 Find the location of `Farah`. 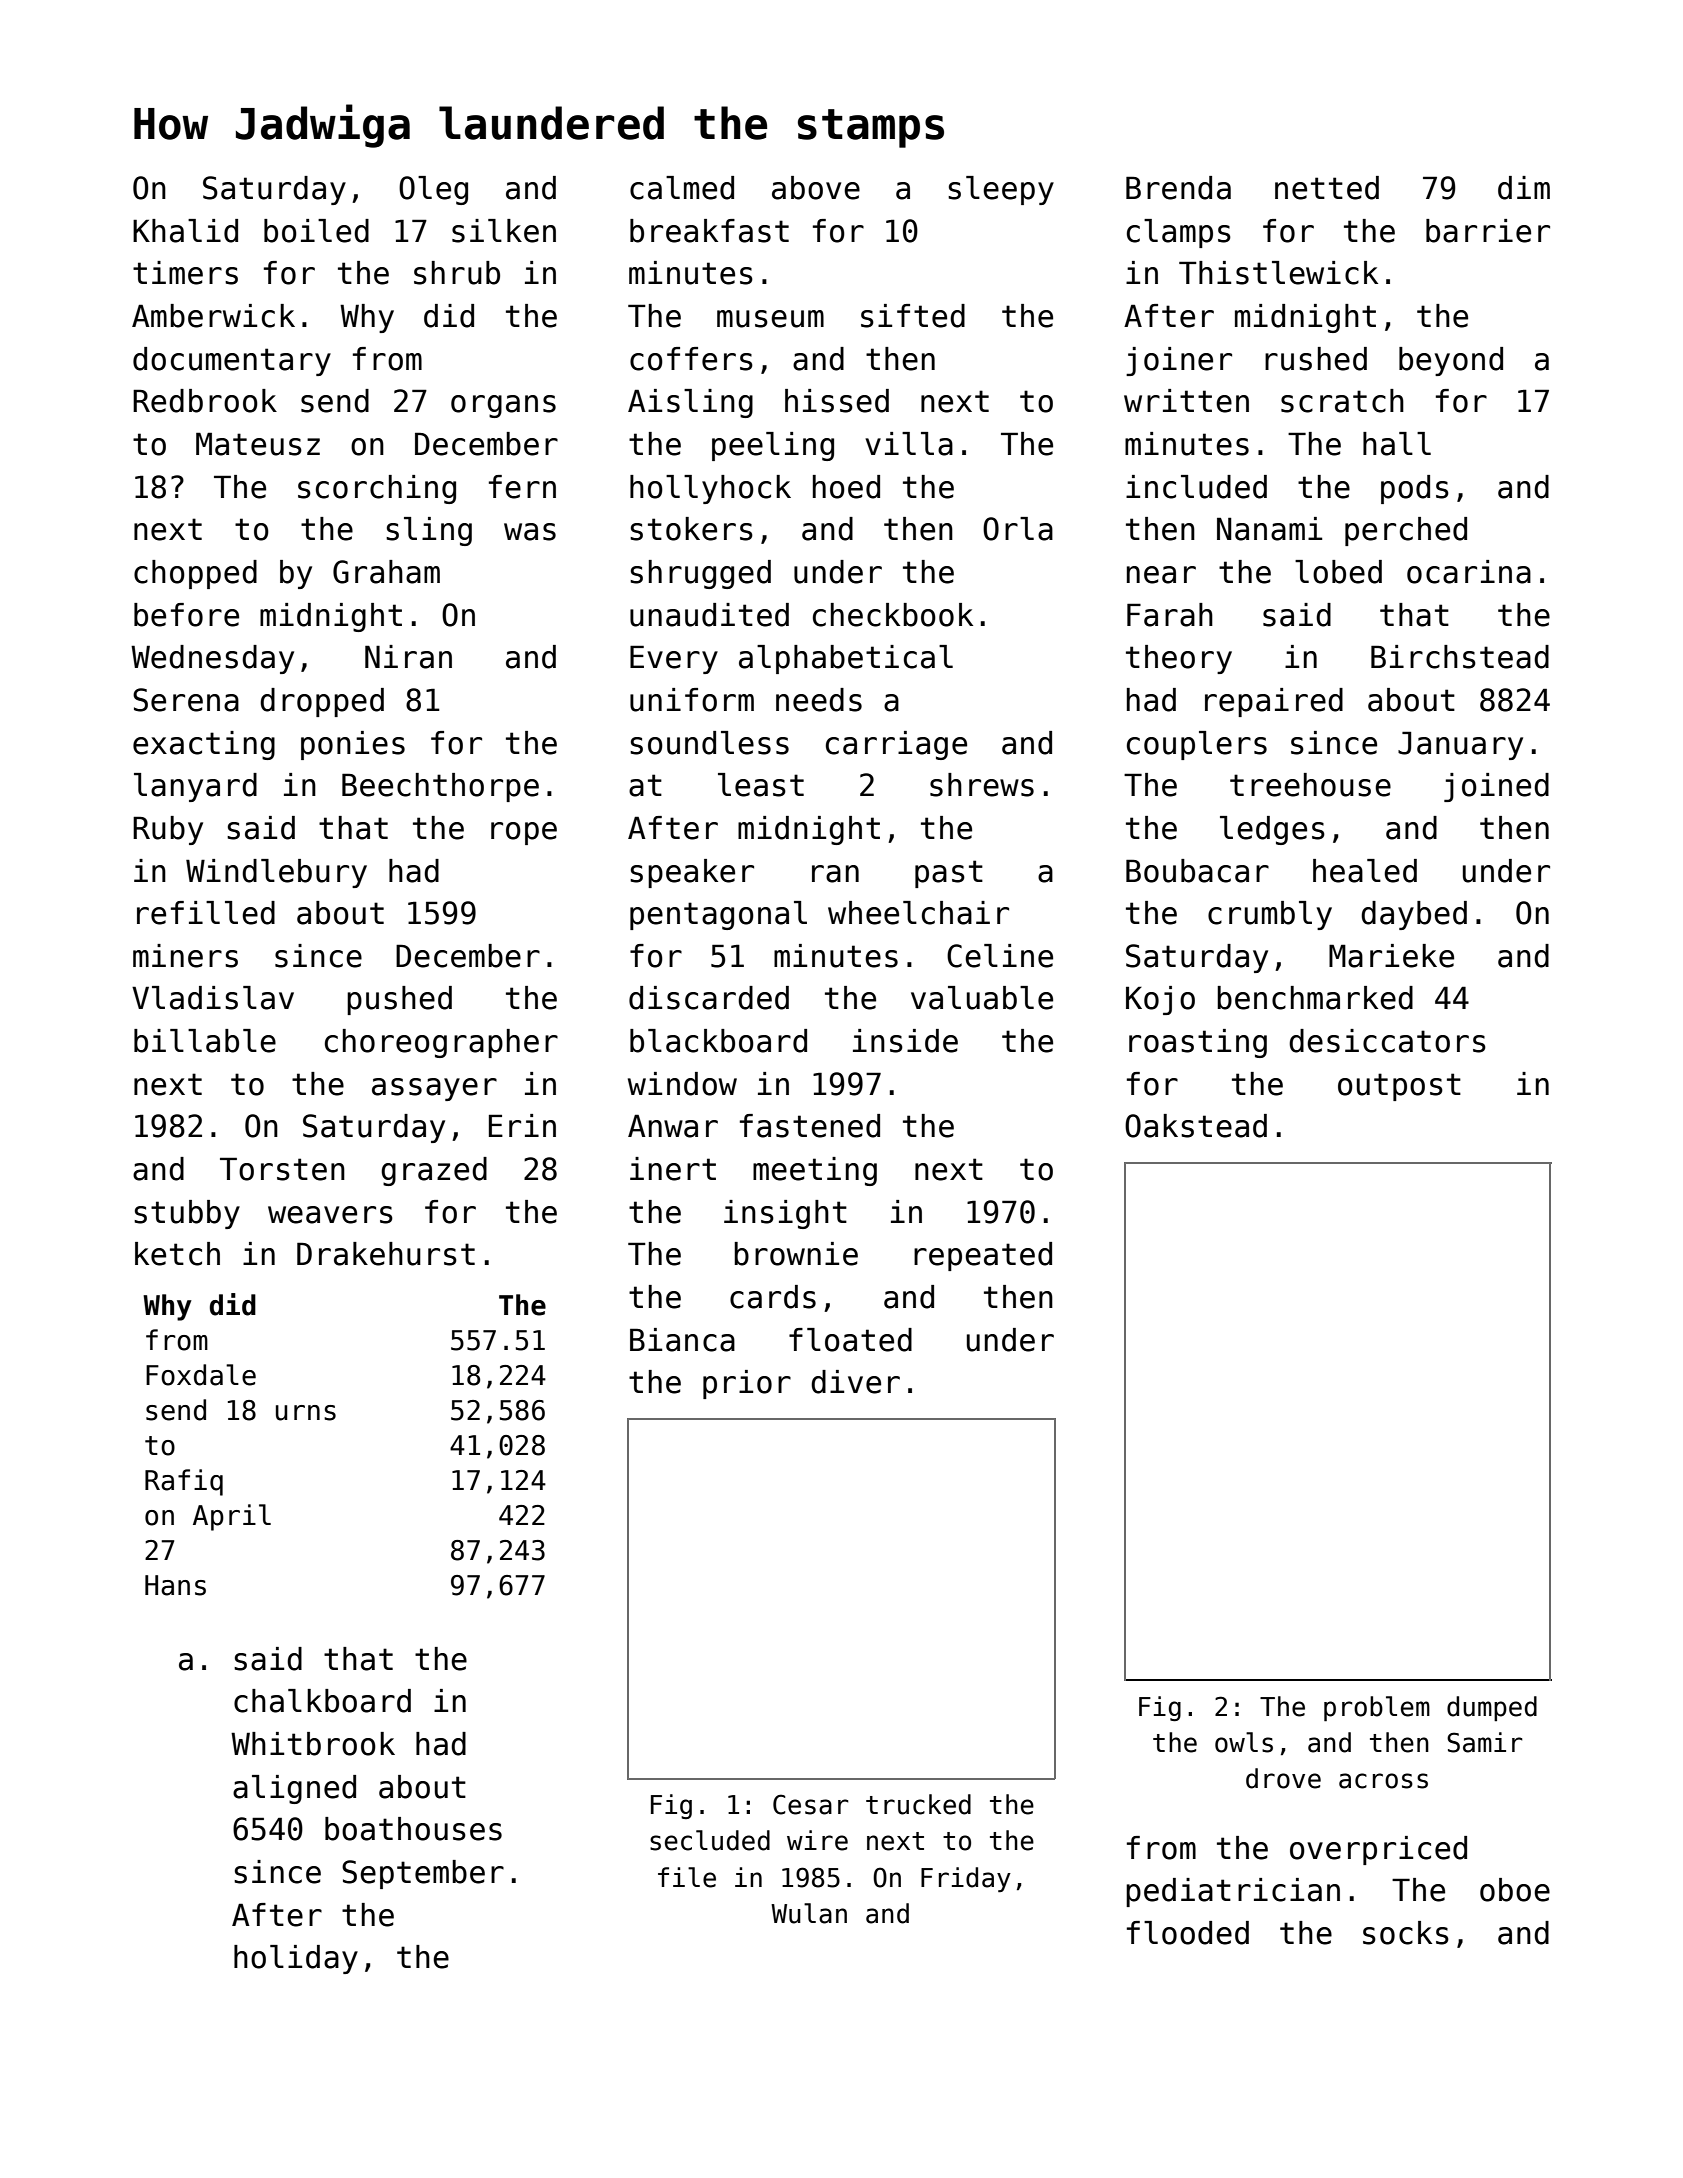

Farah is located at coordinates (1170, 615).
